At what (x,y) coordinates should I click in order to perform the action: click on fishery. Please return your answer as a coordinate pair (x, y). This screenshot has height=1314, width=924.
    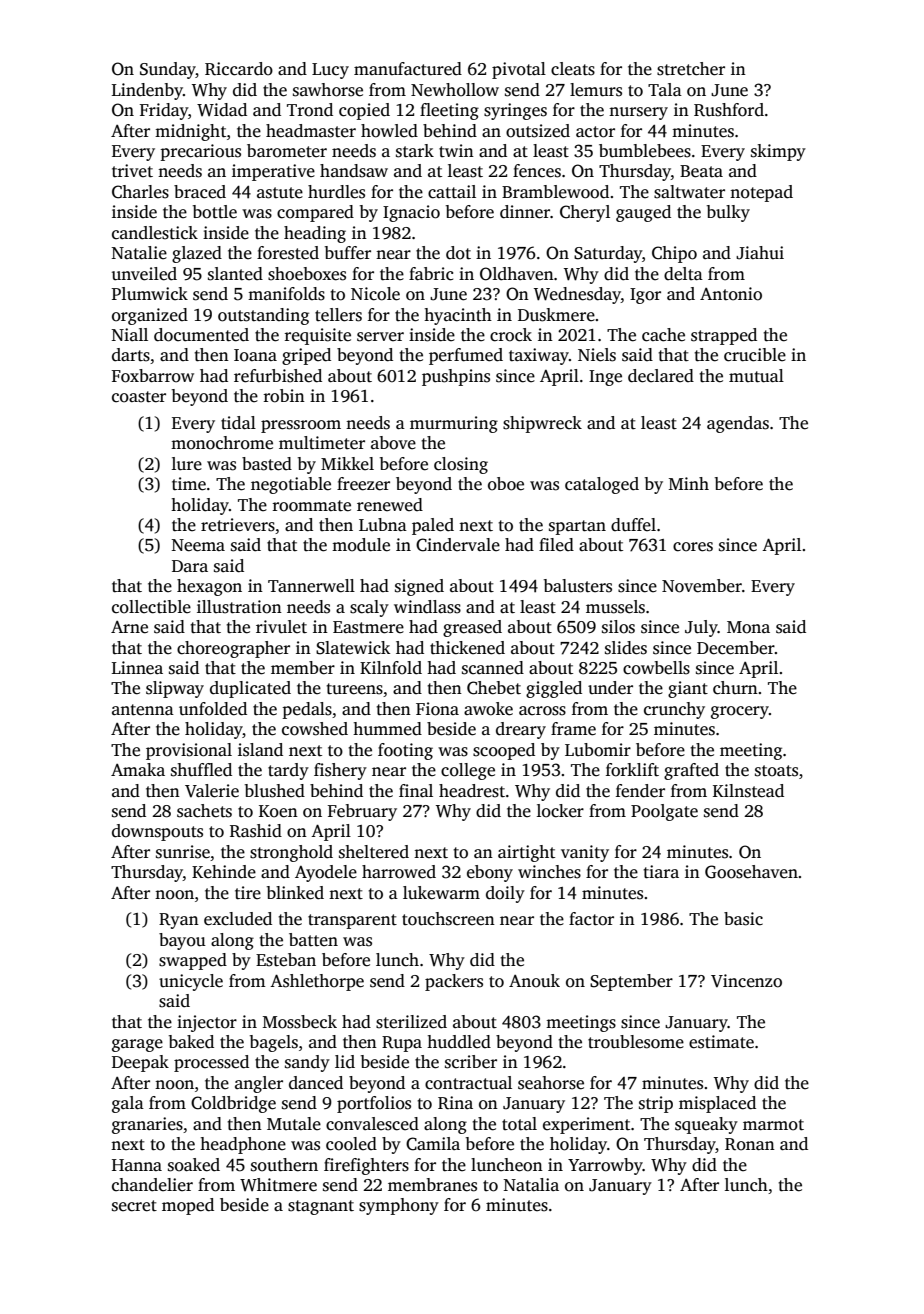
    Looking at the image, I should click on (340, 771).
